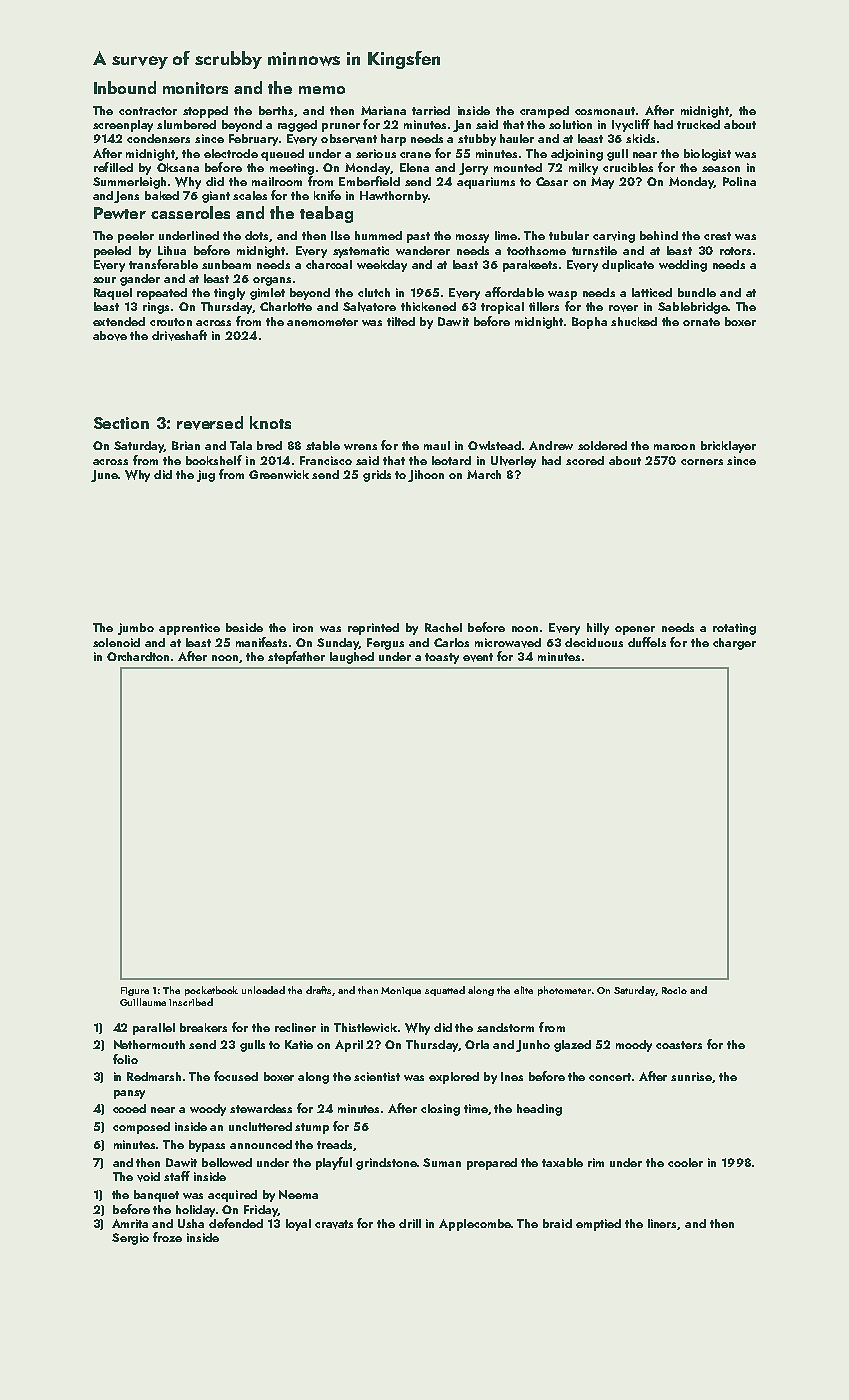 The image size is (849, 1400). Describe the element at coordinates (129, 1108) in the screenshot. I see `cooed` at that location.
